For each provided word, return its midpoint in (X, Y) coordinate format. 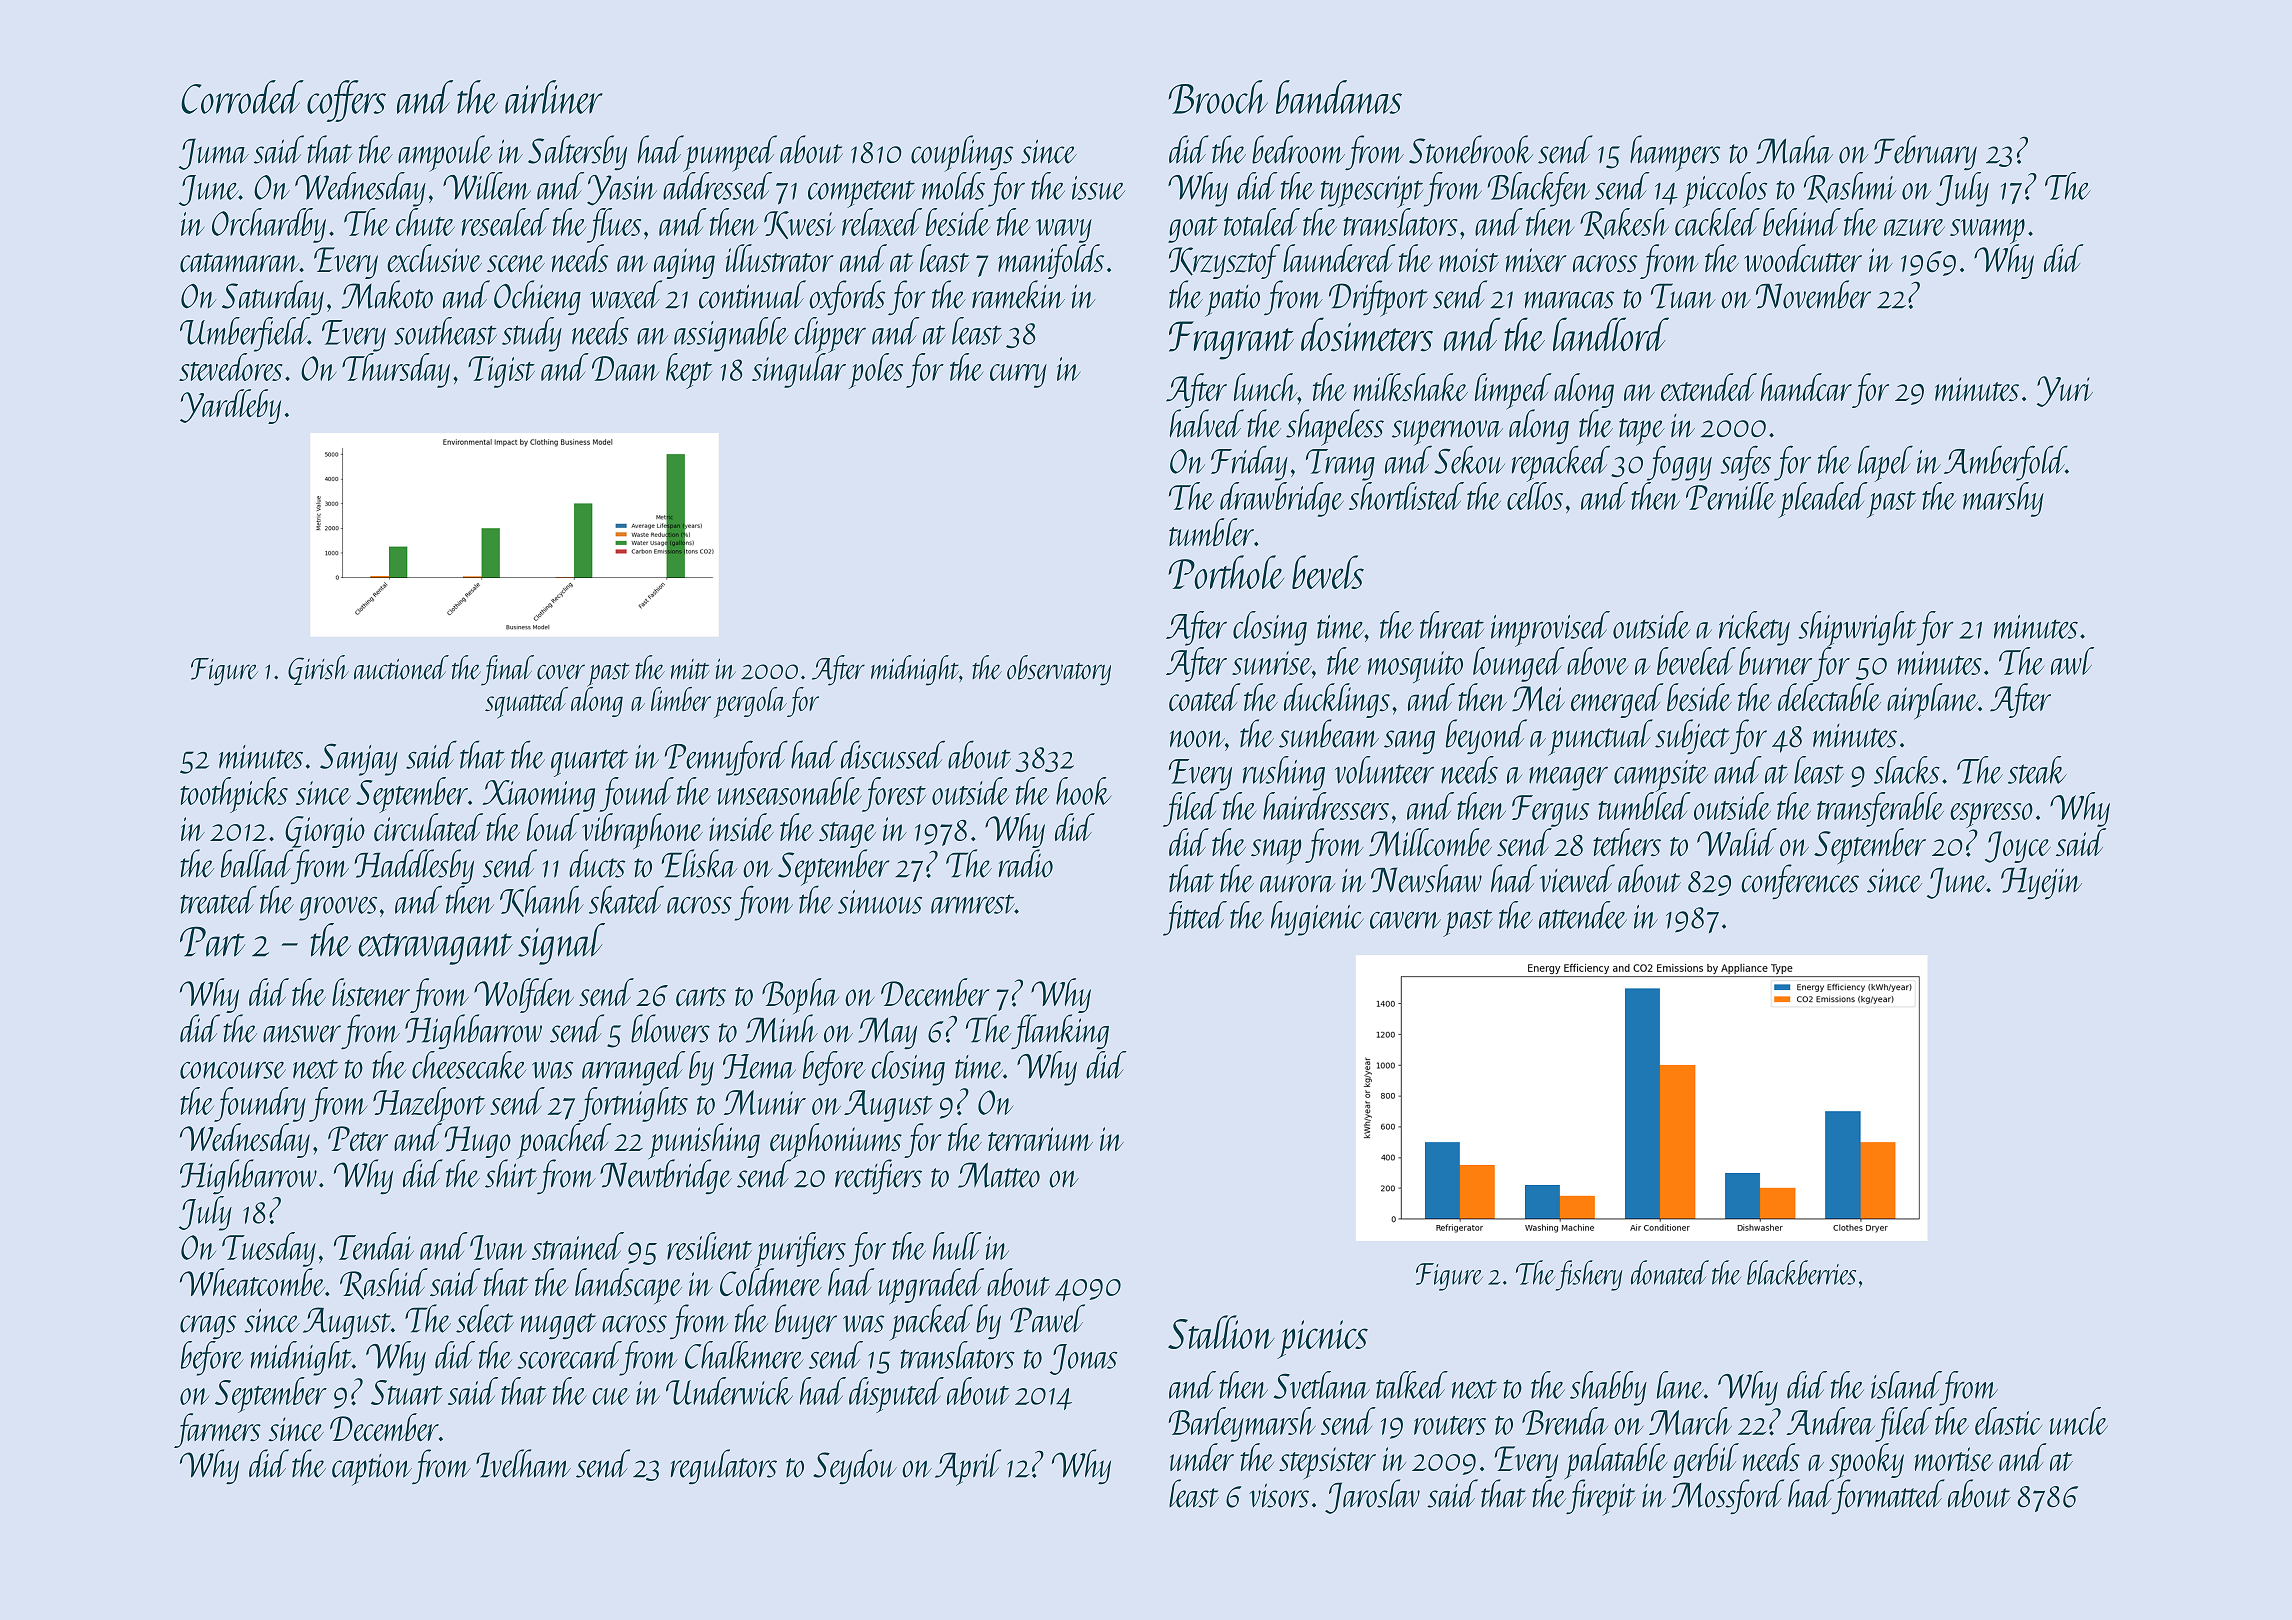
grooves (338, 908)
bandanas (1339, 97)
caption (372, 1470)
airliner (554, 97)
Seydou (855, 1466)
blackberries (1801, 1272)
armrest (973, 904)
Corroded (242, 97)
